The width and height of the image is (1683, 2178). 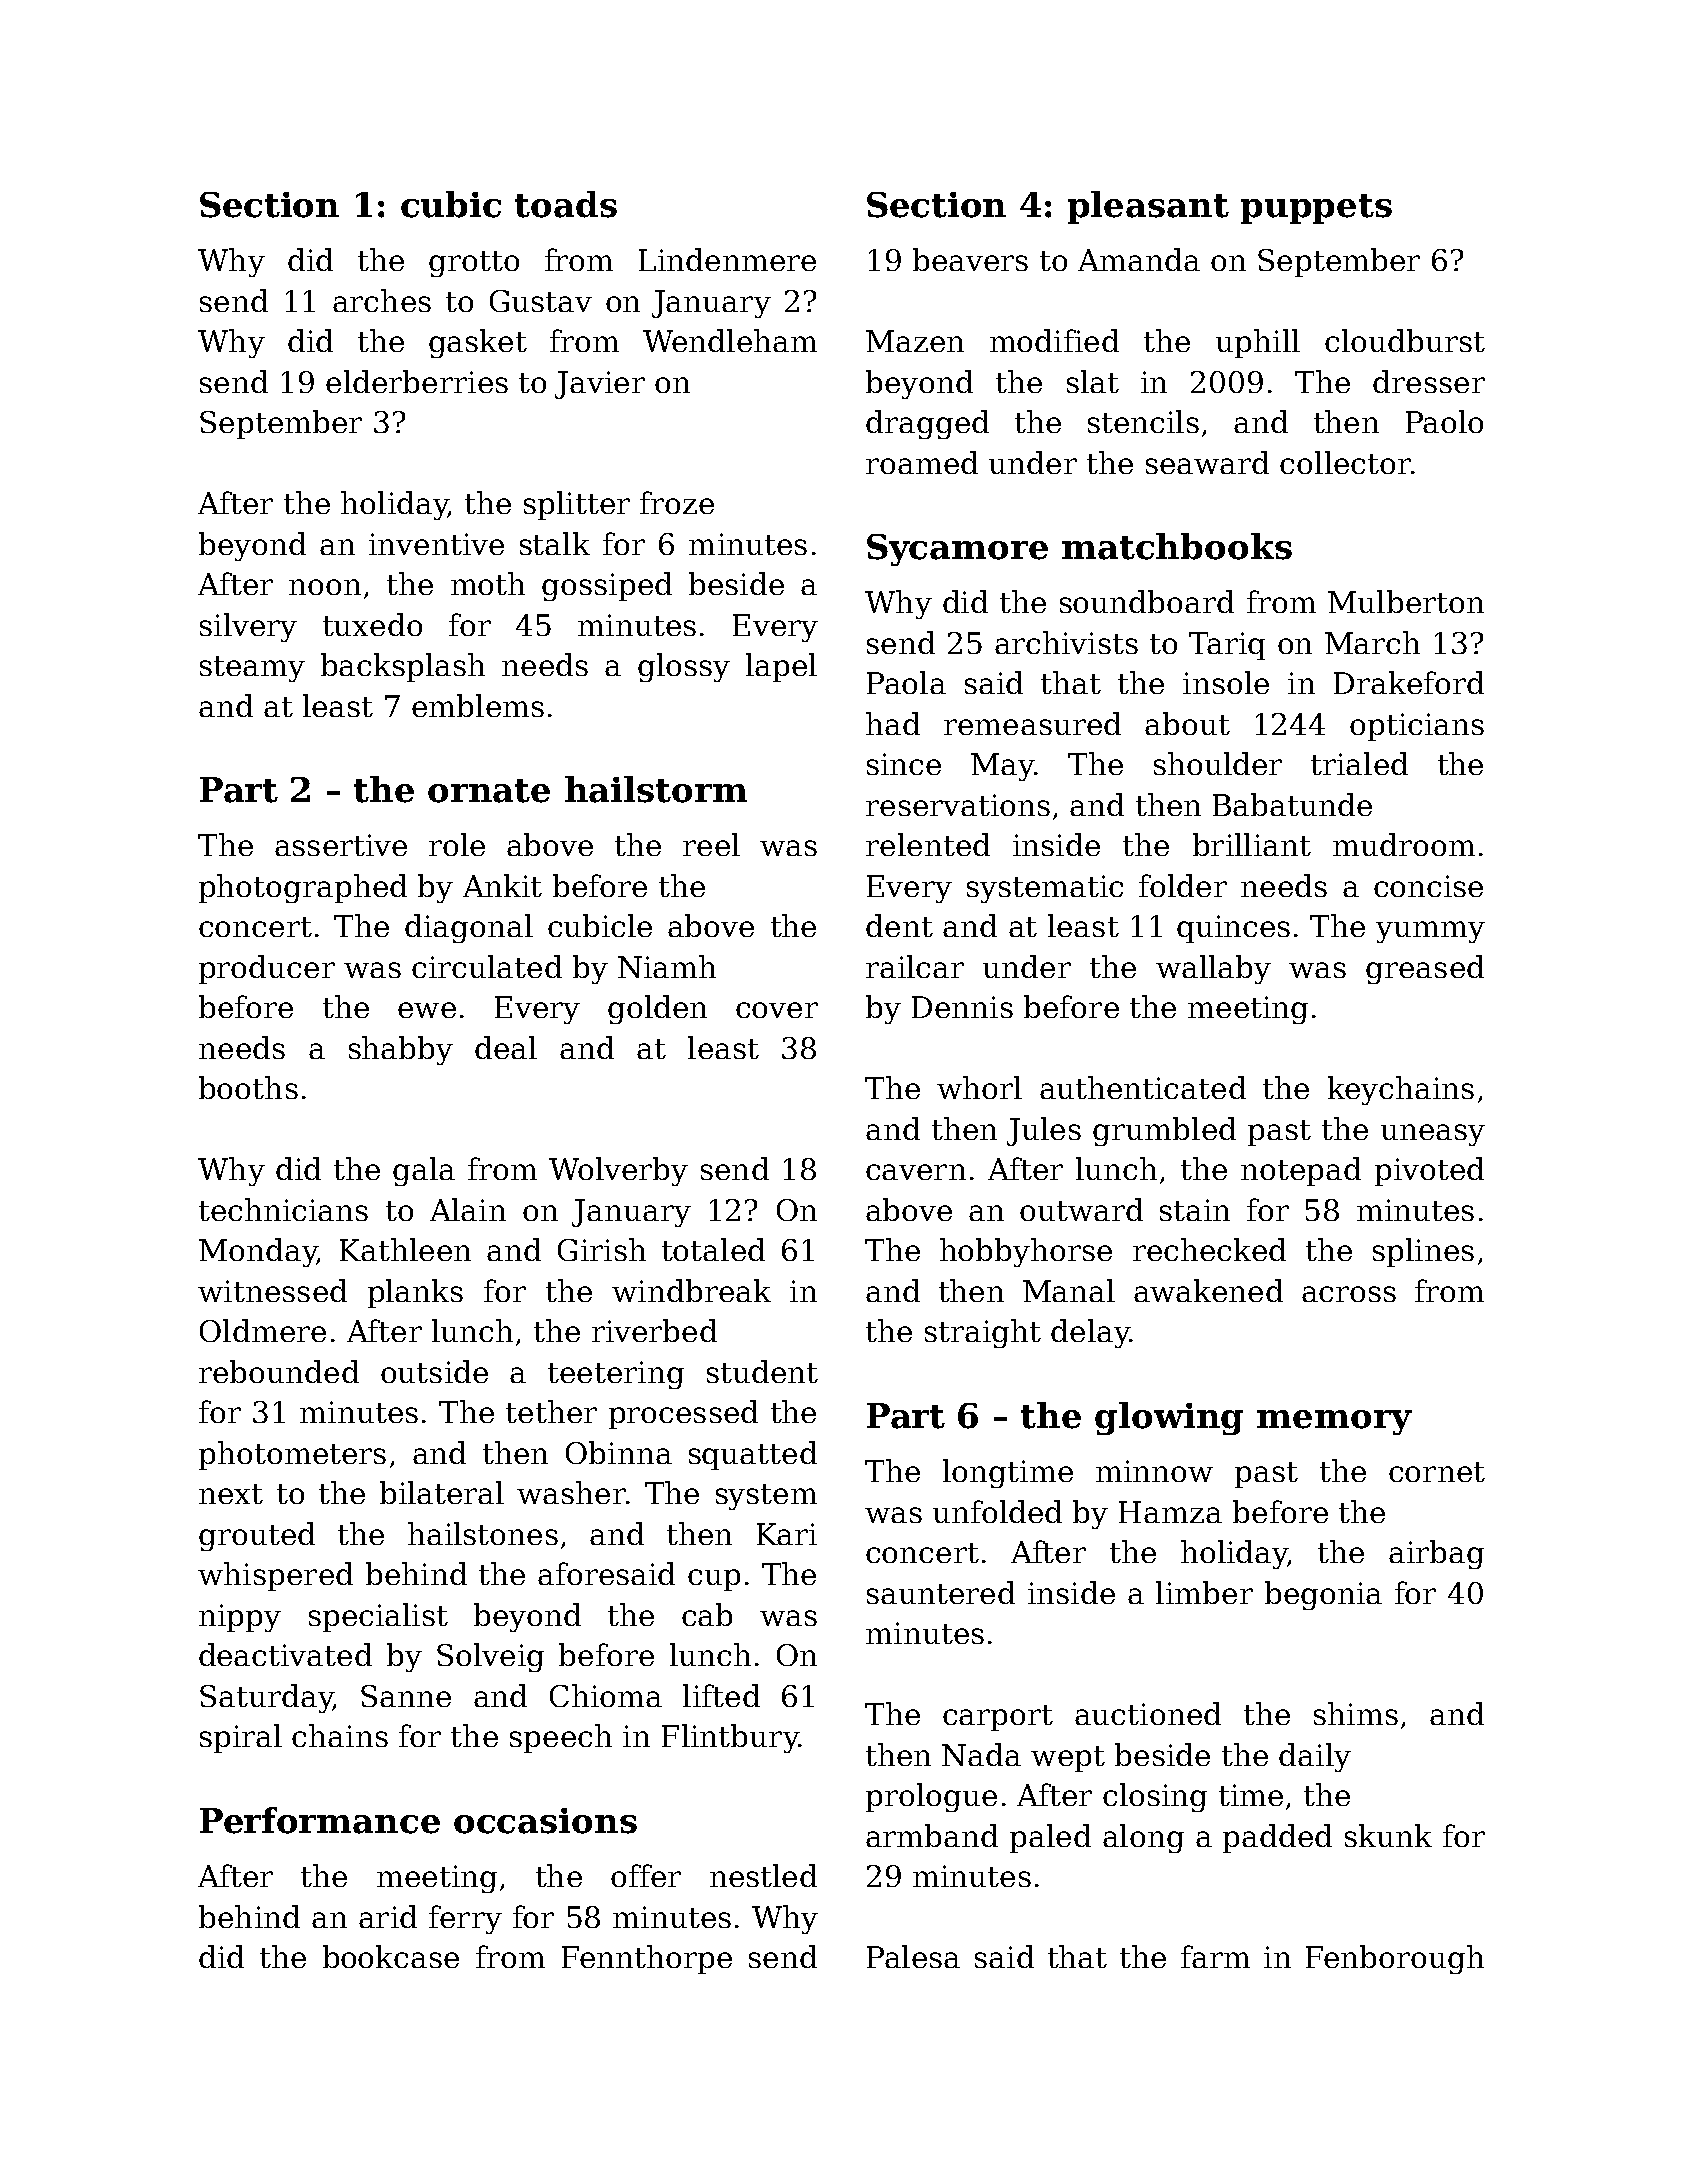 What do you see at coordinates (970, 259) in the image?
I see `beavers` at bounding box center [970, 259].
